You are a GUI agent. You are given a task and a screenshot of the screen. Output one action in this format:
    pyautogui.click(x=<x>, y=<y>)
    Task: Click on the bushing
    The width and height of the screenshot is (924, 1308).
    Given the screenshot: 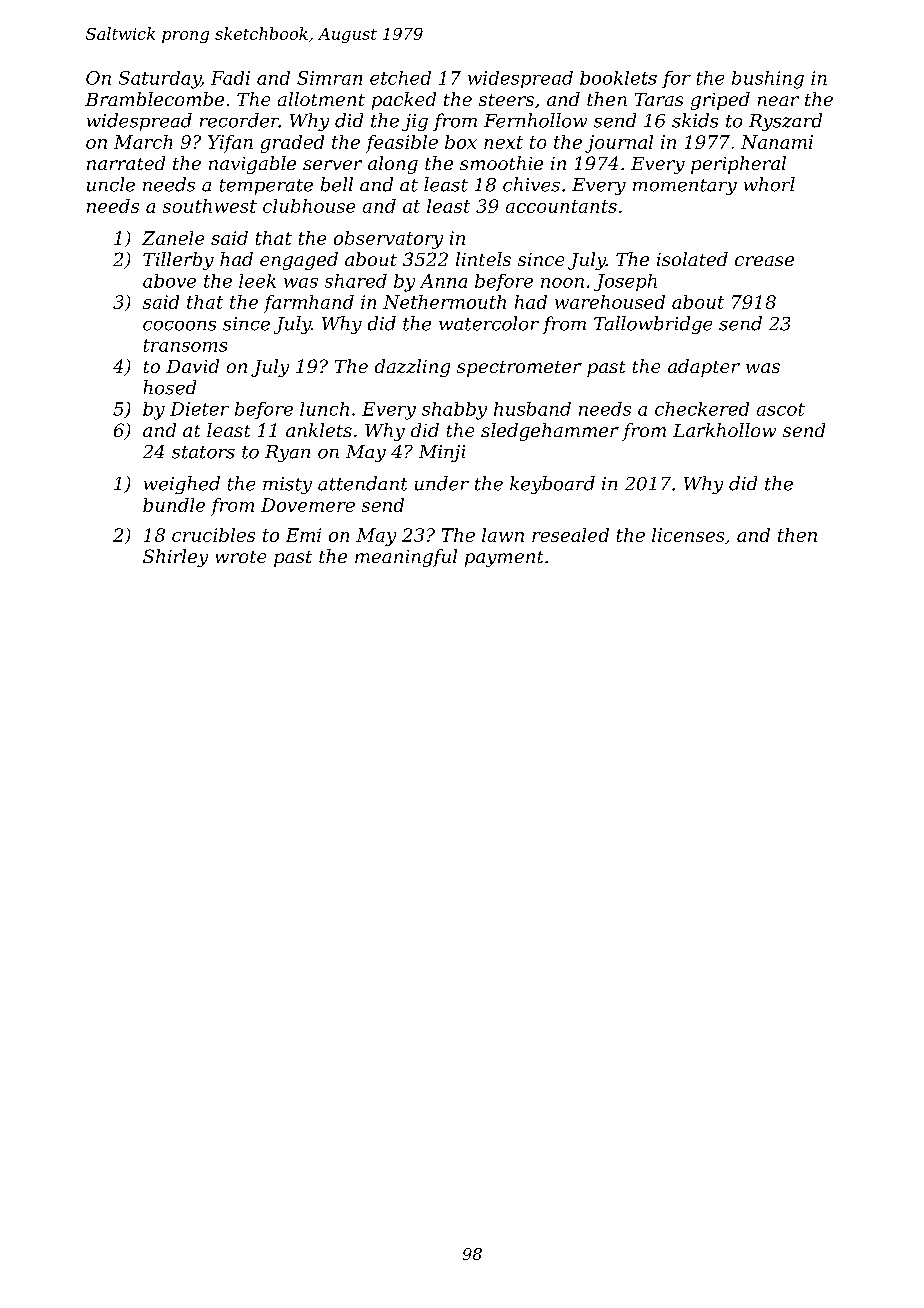 What is the action you would take?
    pyautogui.click(x=768, y=80)
